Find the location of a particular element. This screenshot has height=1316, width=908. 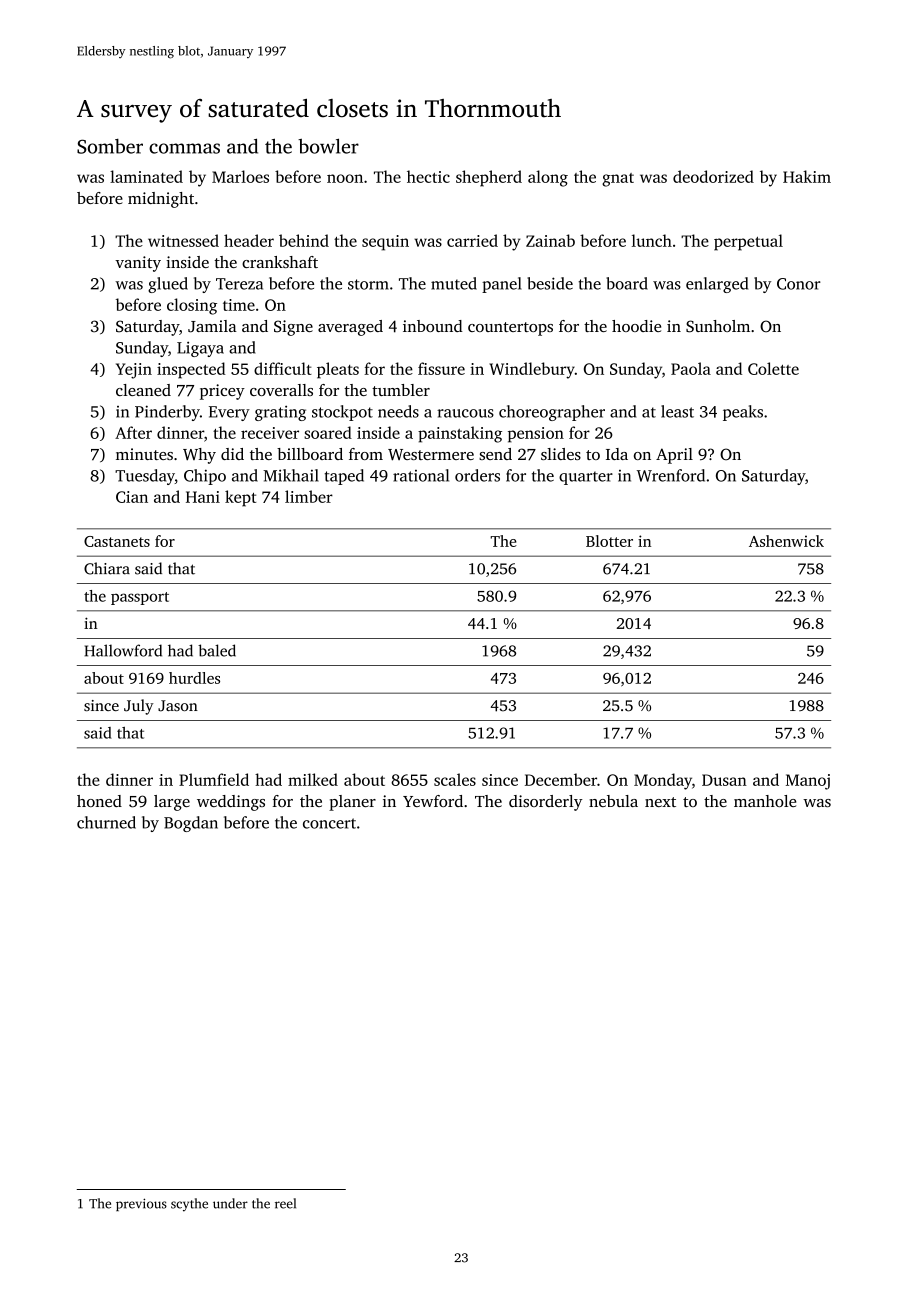

manhole is located at coordinates (765, 801).
